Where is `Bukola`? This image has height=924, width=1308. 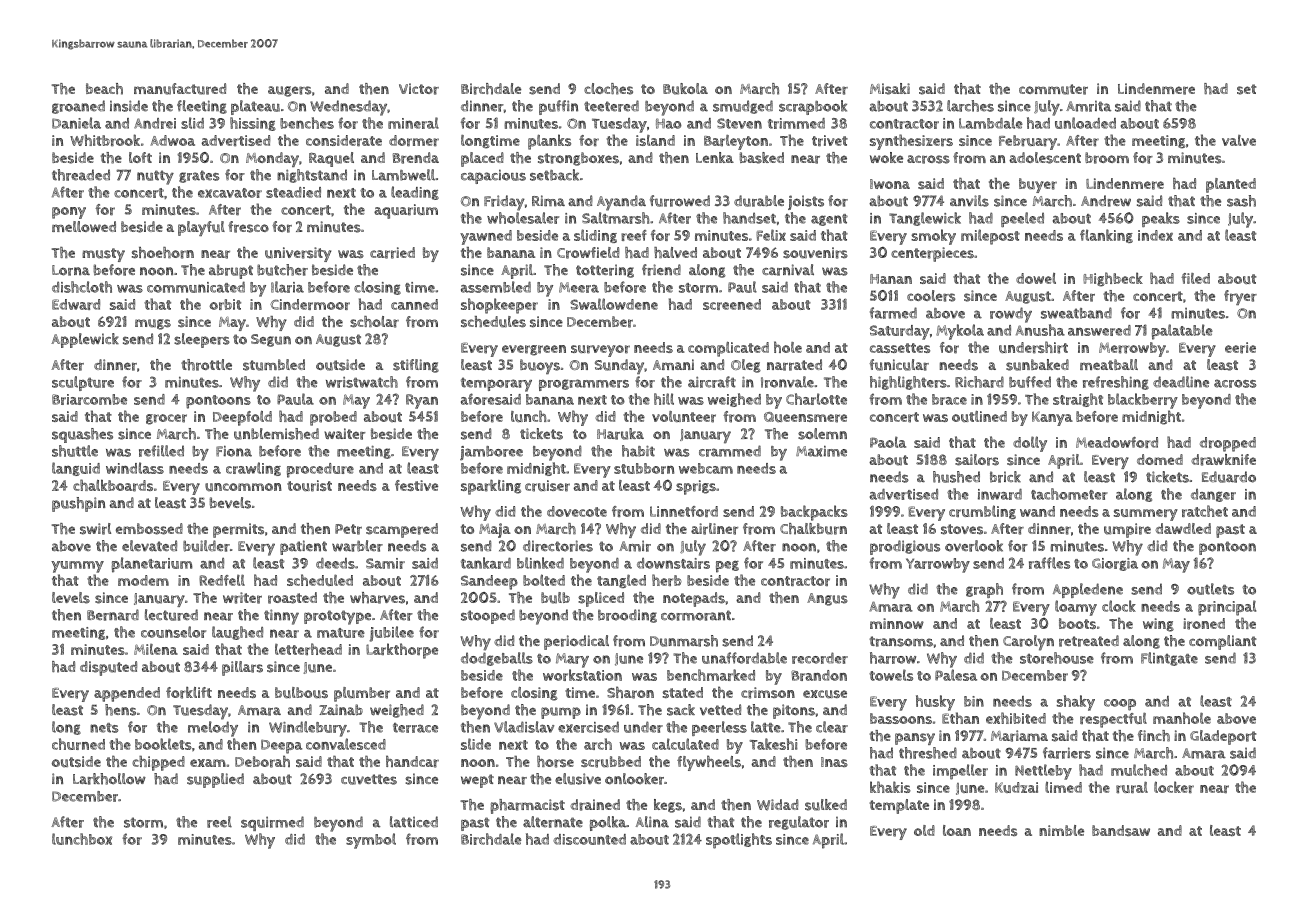
Bukola is located at coordinates (685, 89).
